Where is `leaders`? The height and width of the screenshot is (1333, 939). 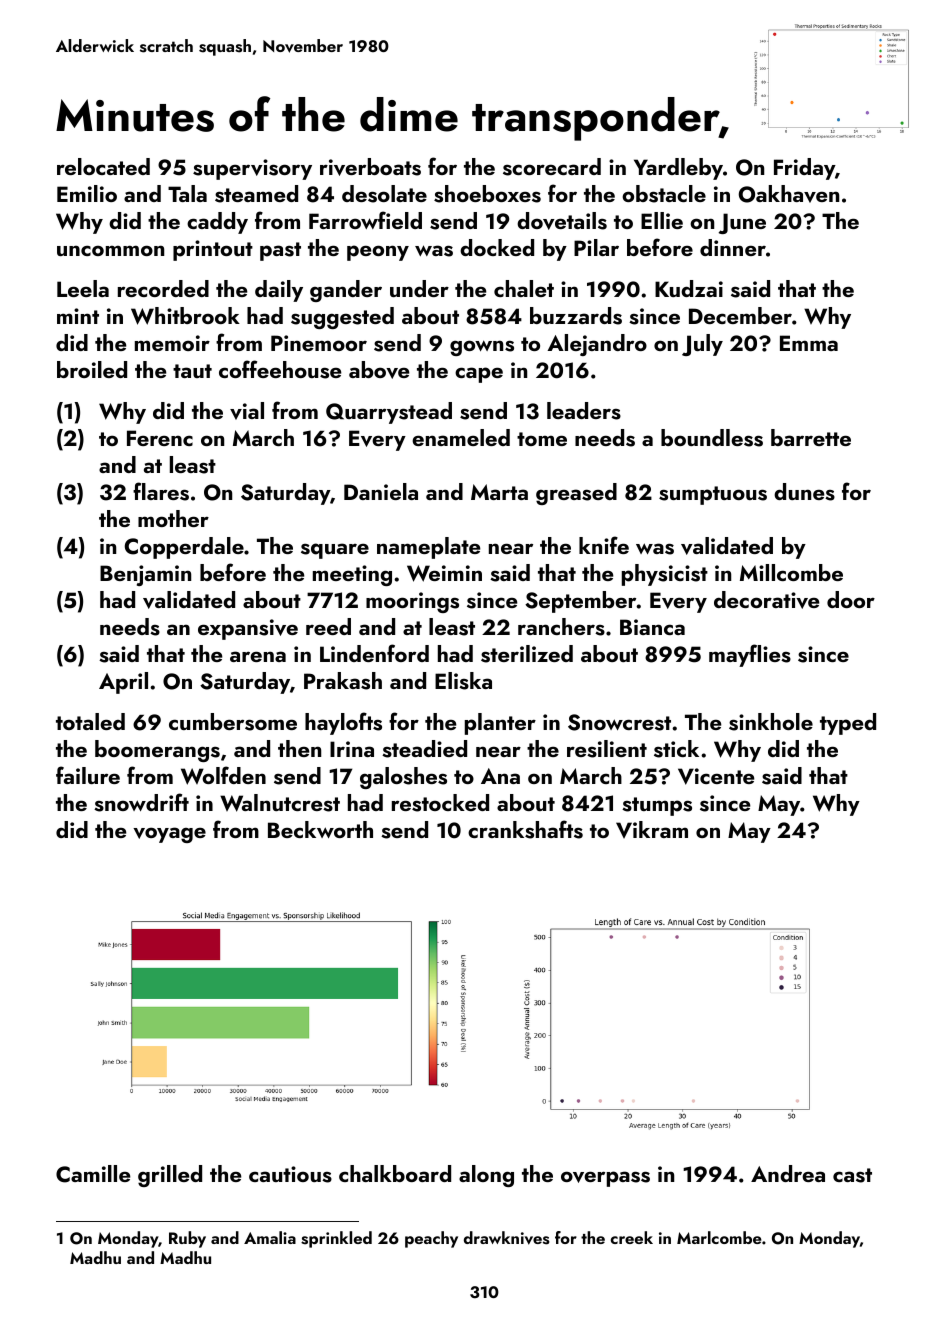
leaders is located at coordinates (584, 411).
